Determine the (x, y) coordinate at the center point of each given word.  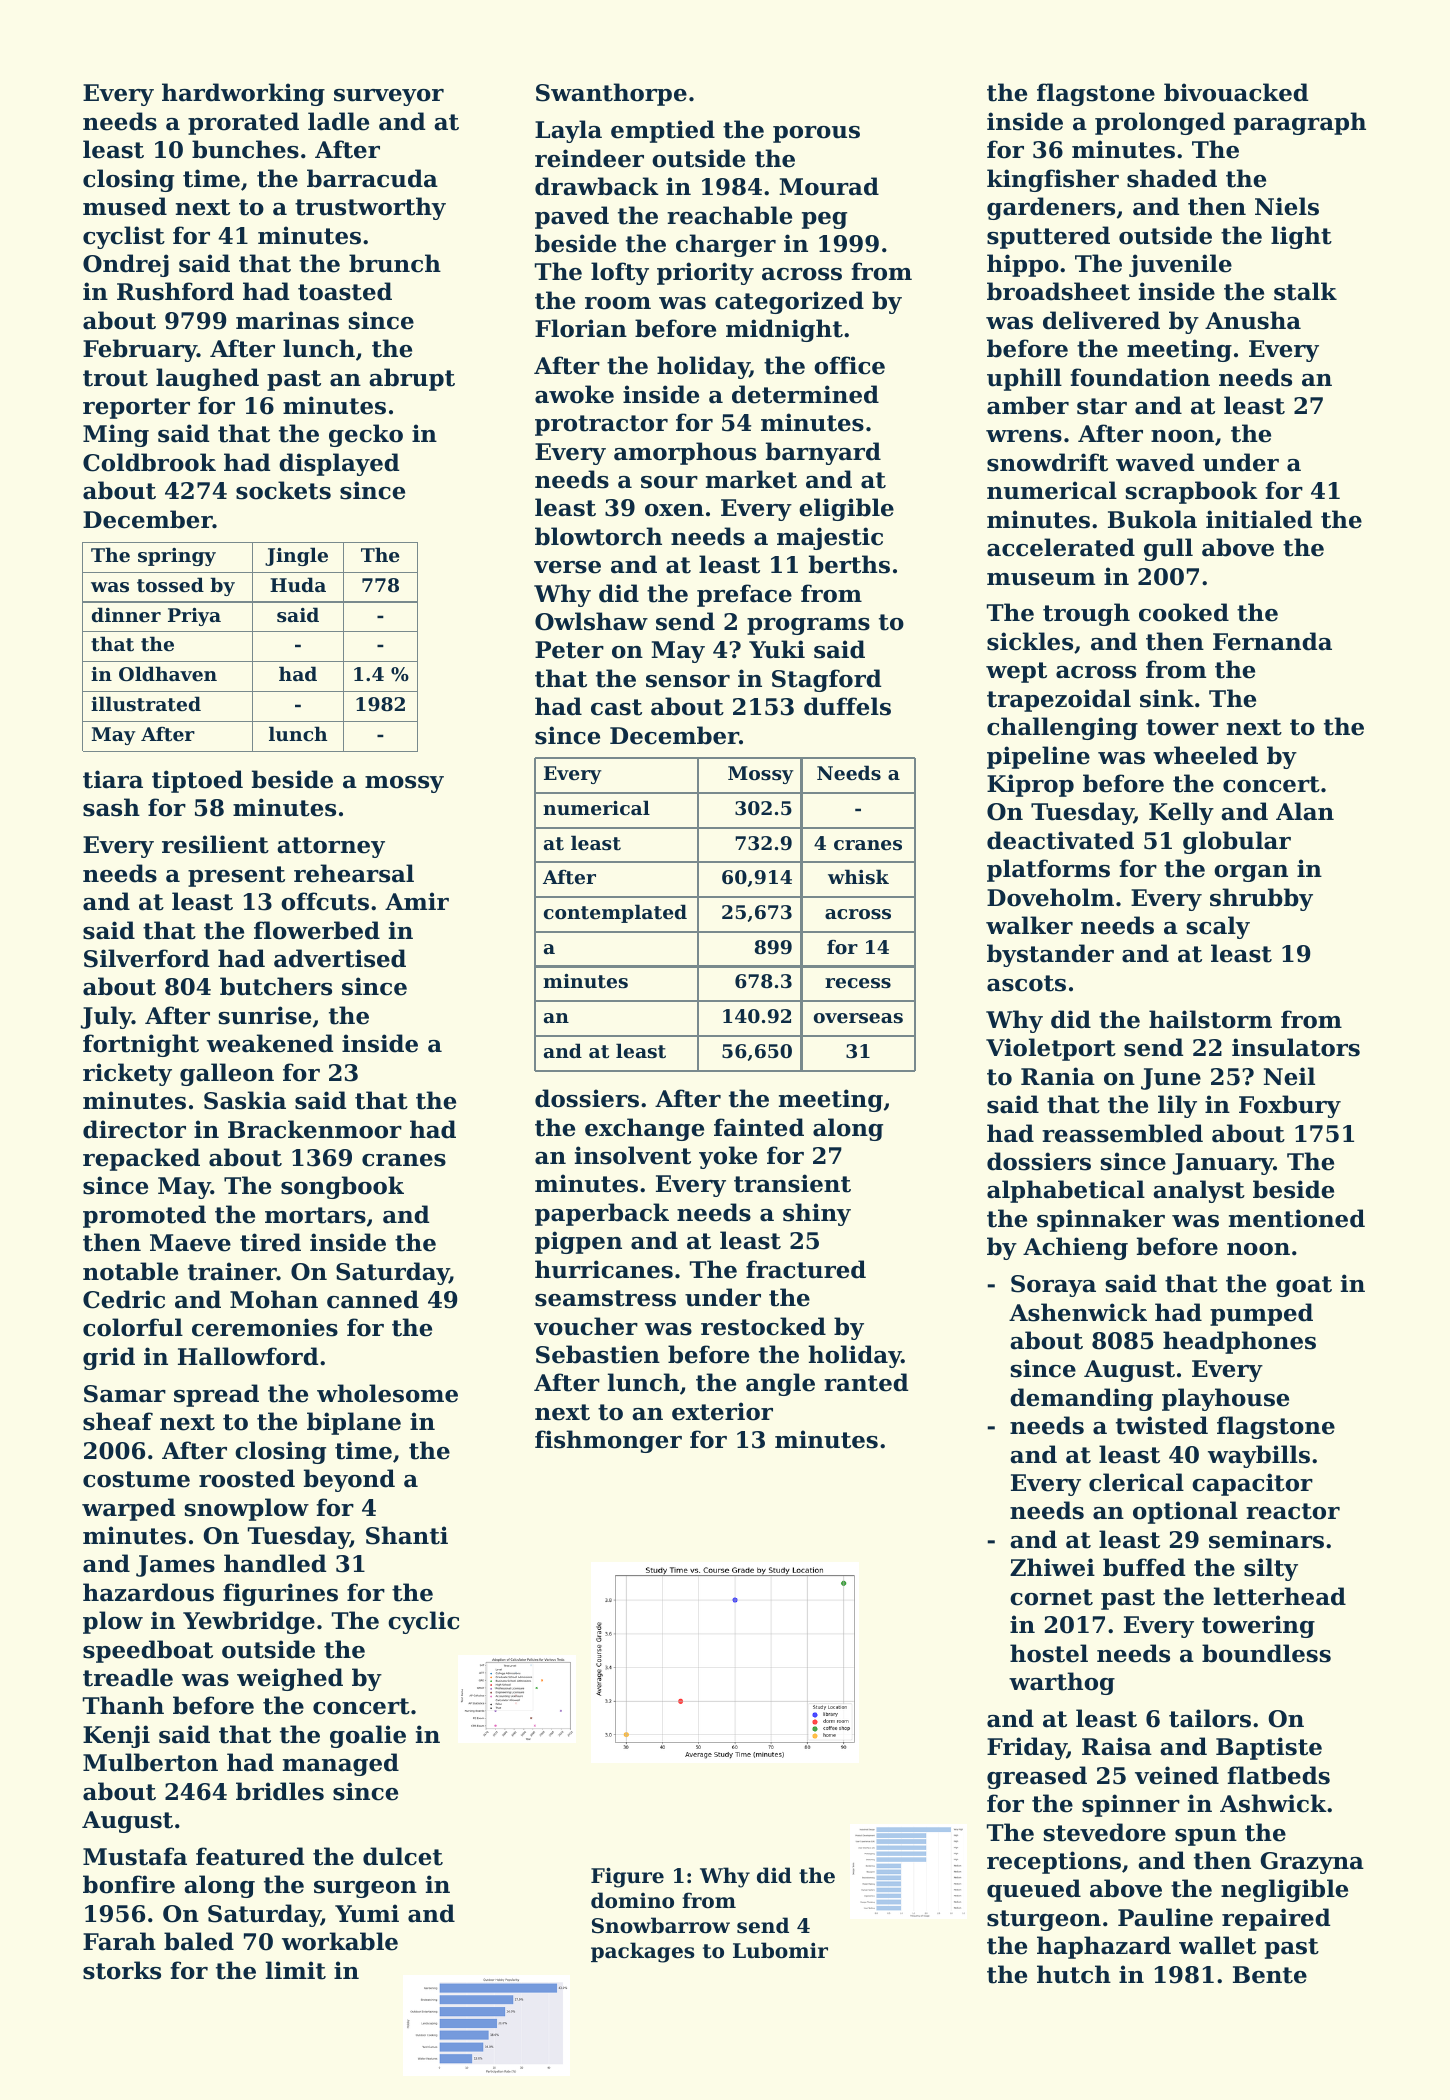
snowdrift (1047, 462)
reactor (1293, 1511)
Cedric (124, 1299)
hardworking (243, 94)
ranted (866, 1382)
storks (122, 1970)
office (849, 365)
